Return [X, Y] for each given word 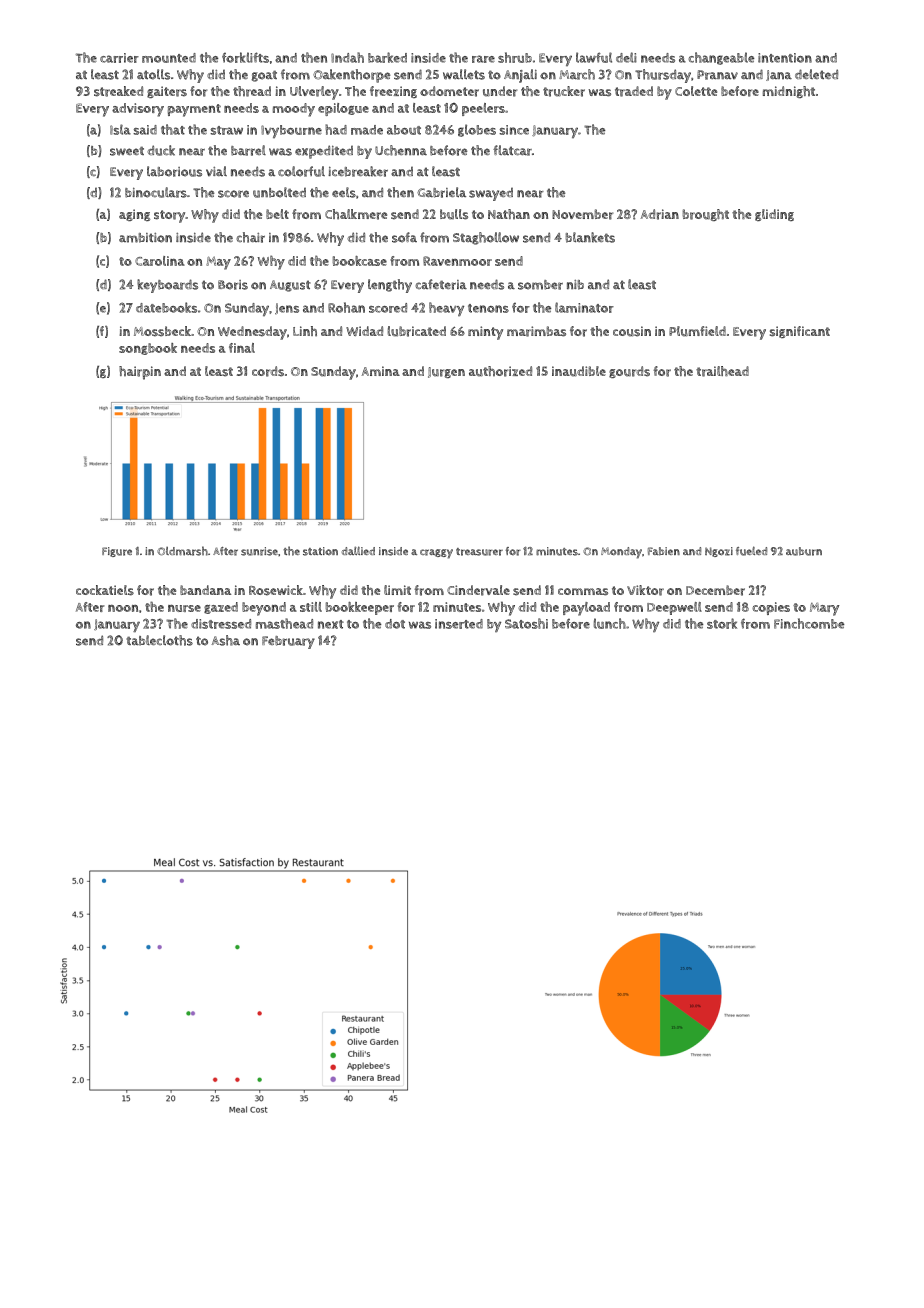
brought [706, 215]
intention [785, 58]
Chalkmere [356, 214]
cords [268, 371]
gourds [629, 372]
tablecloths [159, 640]
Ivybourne [291, 131]
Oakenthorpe [351, 76]
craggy [436, 554]
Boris [233, 285]
